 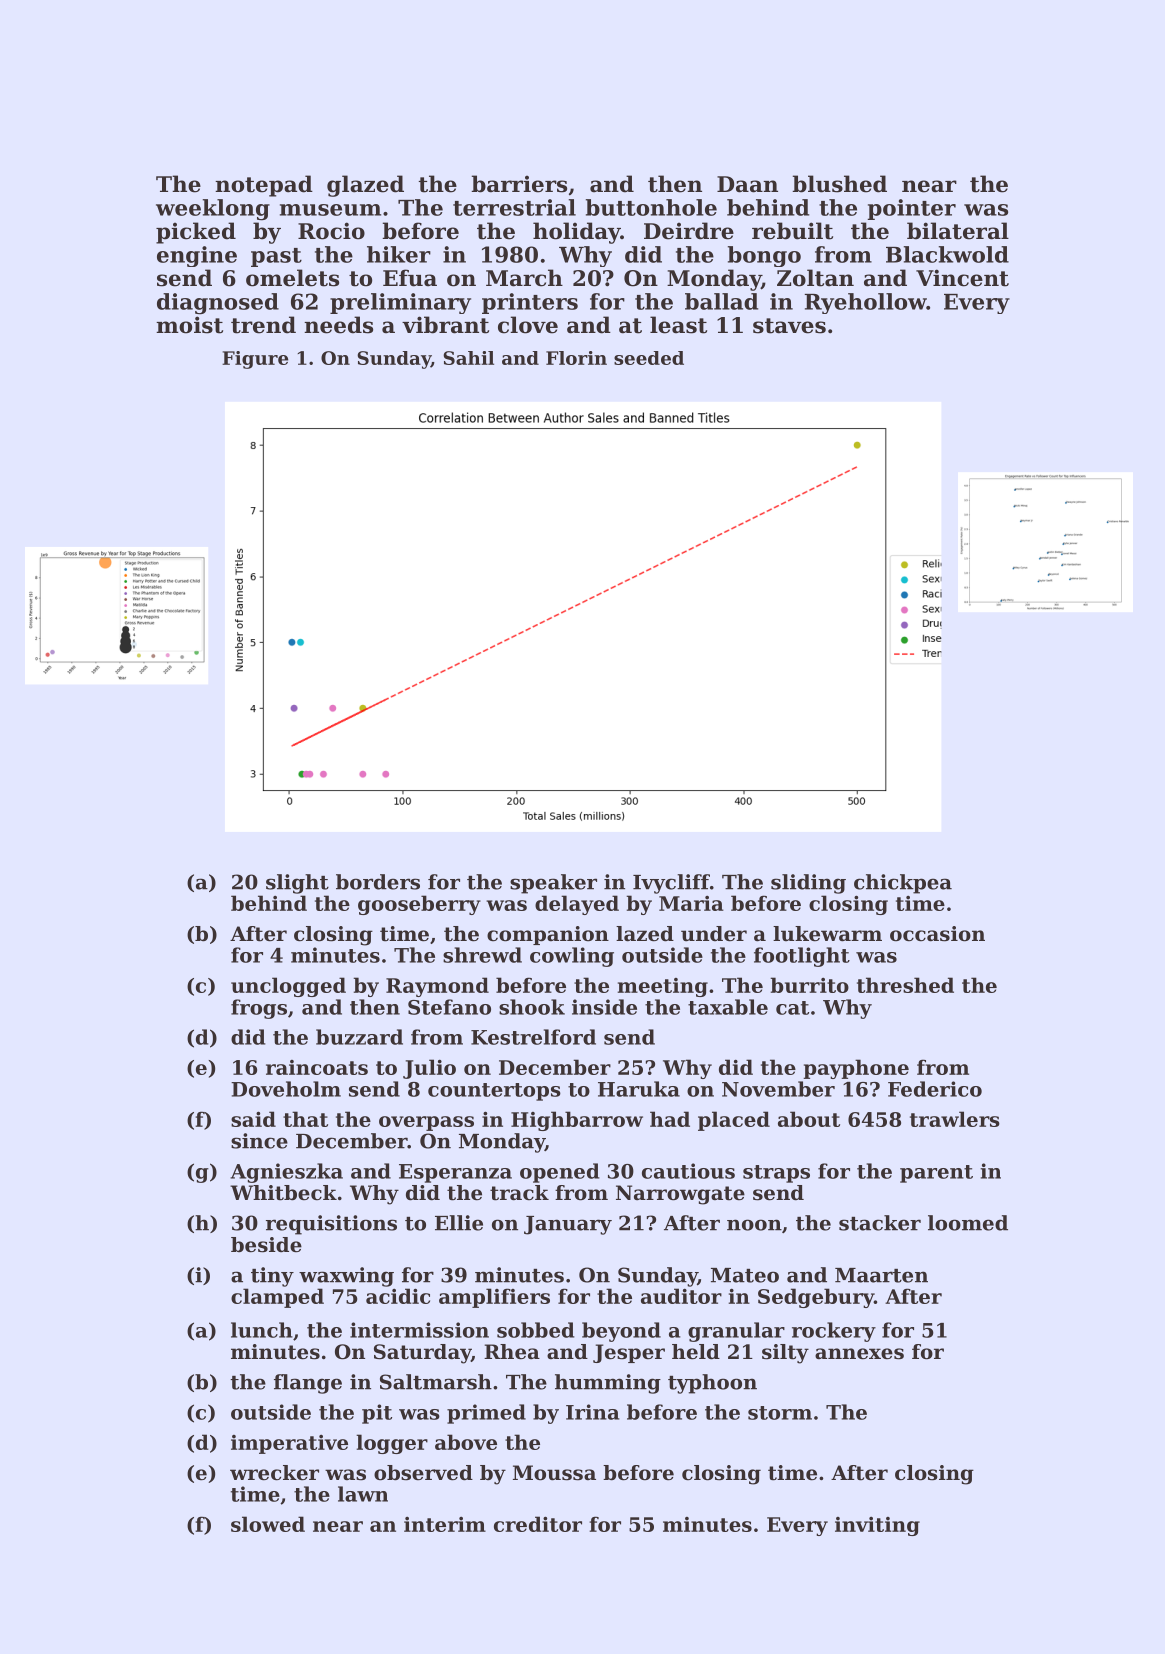 I want to click on Florin, so click(x=576, y=358).
